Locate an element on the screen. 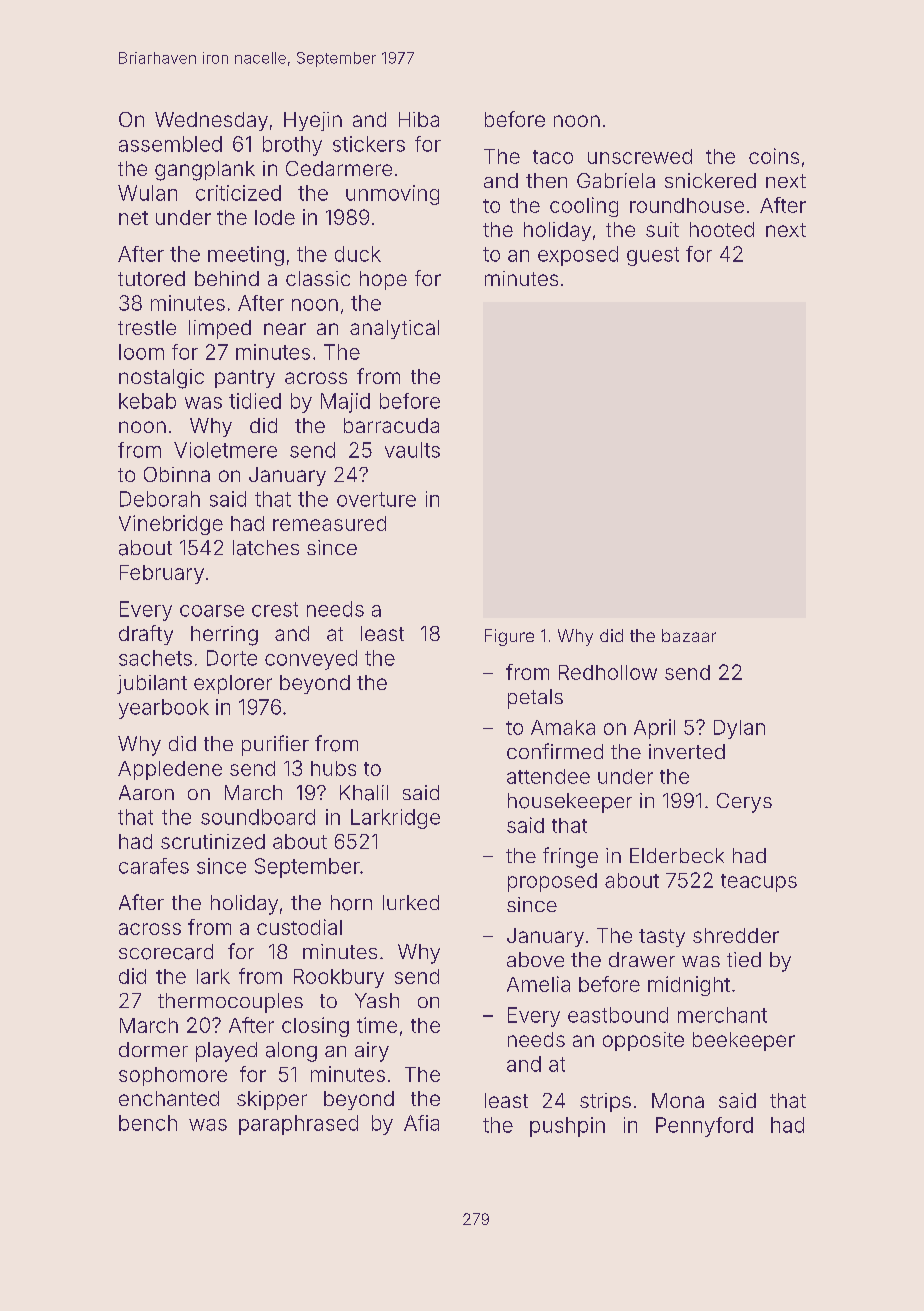 This screenshot has width=924, height=1311. Khalil is located at coordinates (364, 793).
